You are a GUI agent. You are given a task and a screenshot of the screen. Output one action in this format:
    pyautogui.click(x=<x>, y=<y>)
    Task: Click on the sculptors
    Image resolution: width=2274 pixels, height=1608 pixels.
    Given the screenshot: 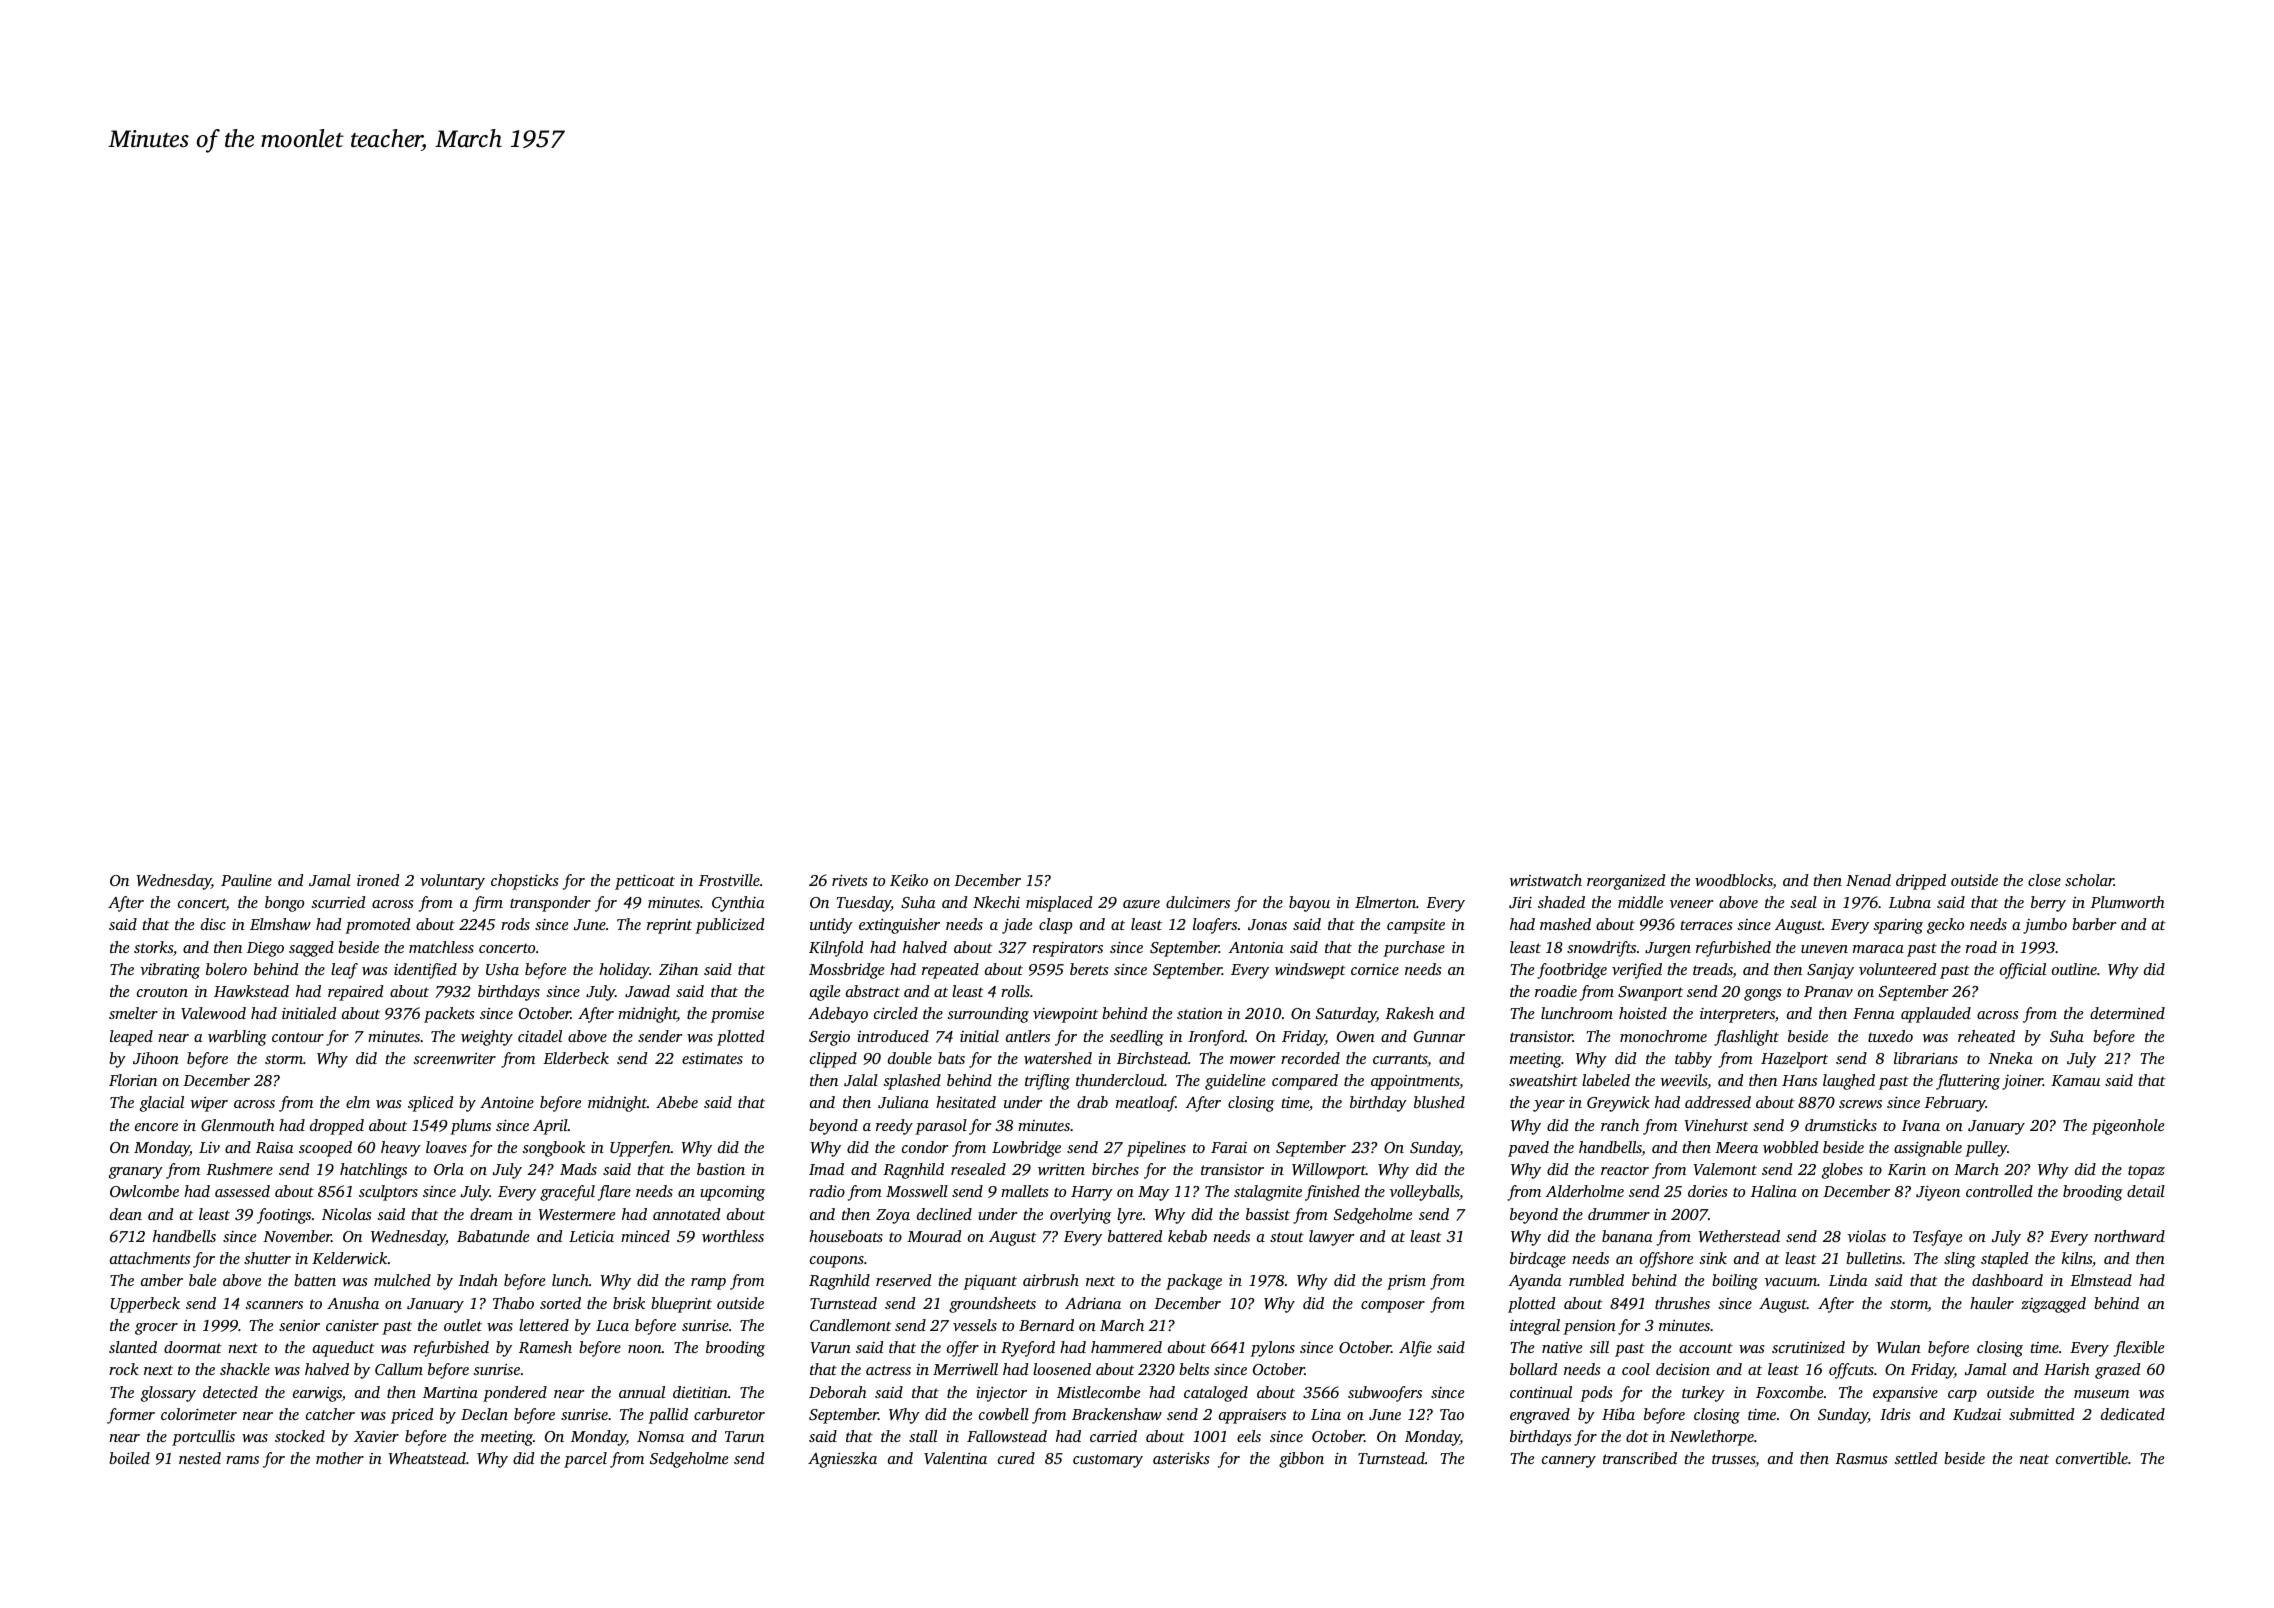 What is the action you would take?
    pyautogui.click(x=388, y=1193)
